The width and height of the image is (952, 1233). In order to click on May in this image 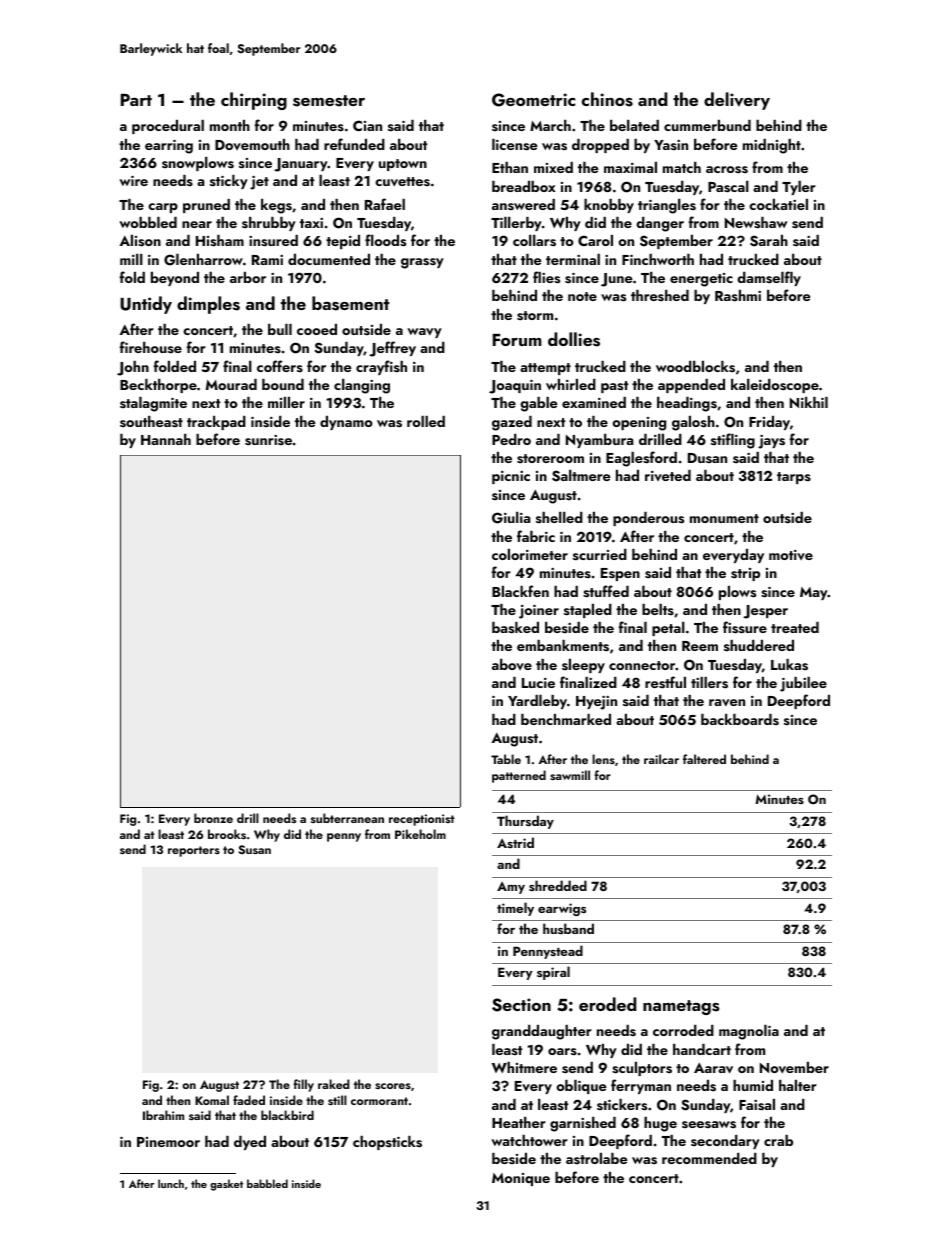, I will do `click(814, 593)`.
